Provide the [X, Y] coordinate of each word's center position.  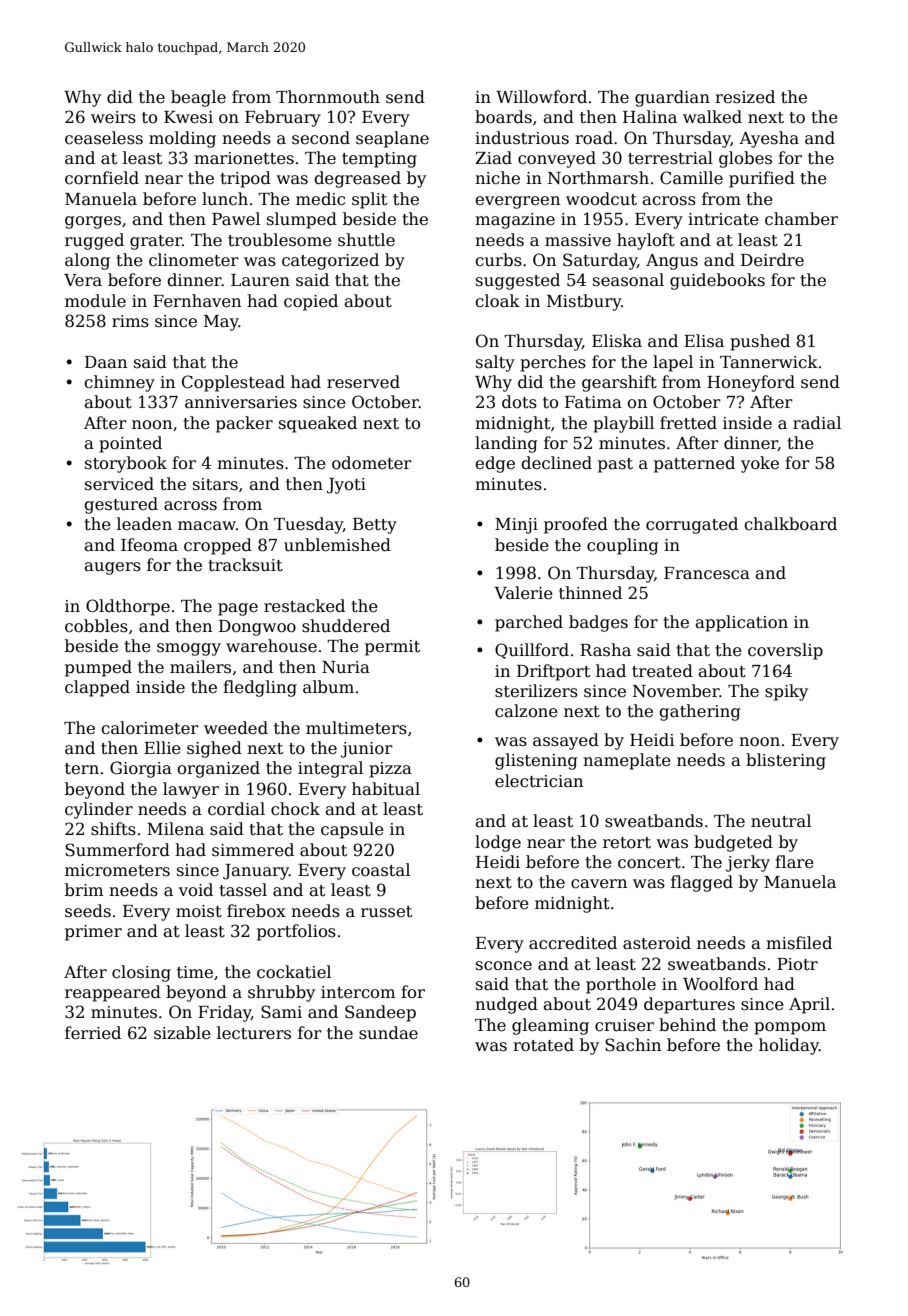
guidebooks [717, 281]
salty [495, 363]
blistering [786, 761]
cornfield [102, 178]
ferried [93, 1033]
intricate [723, 219]
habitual [386, 789]
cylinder [99, 810]
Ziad [493, 157]
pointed [130, 444]
